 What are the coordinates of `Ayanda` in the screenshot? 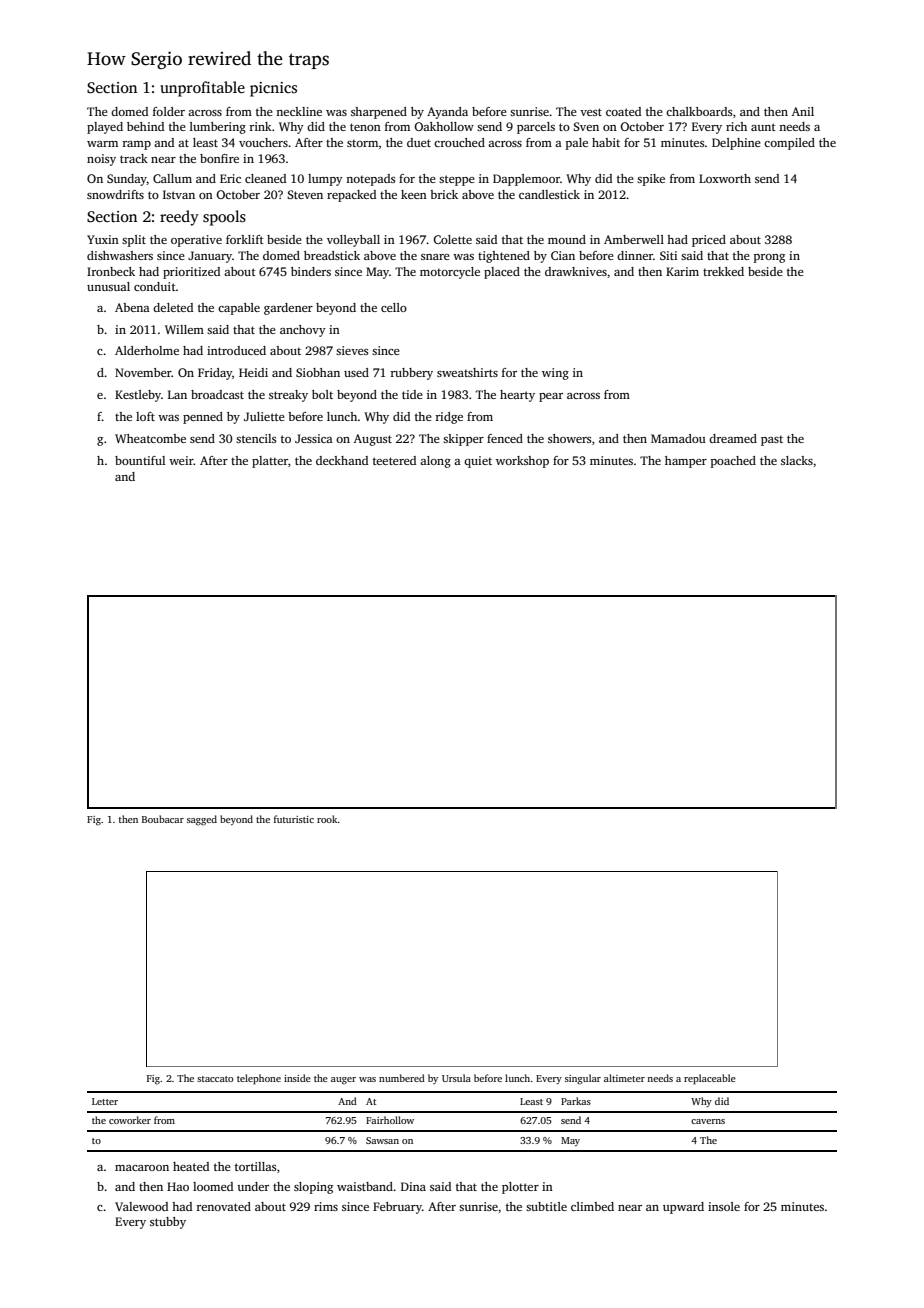 It's located at (447, 113).
